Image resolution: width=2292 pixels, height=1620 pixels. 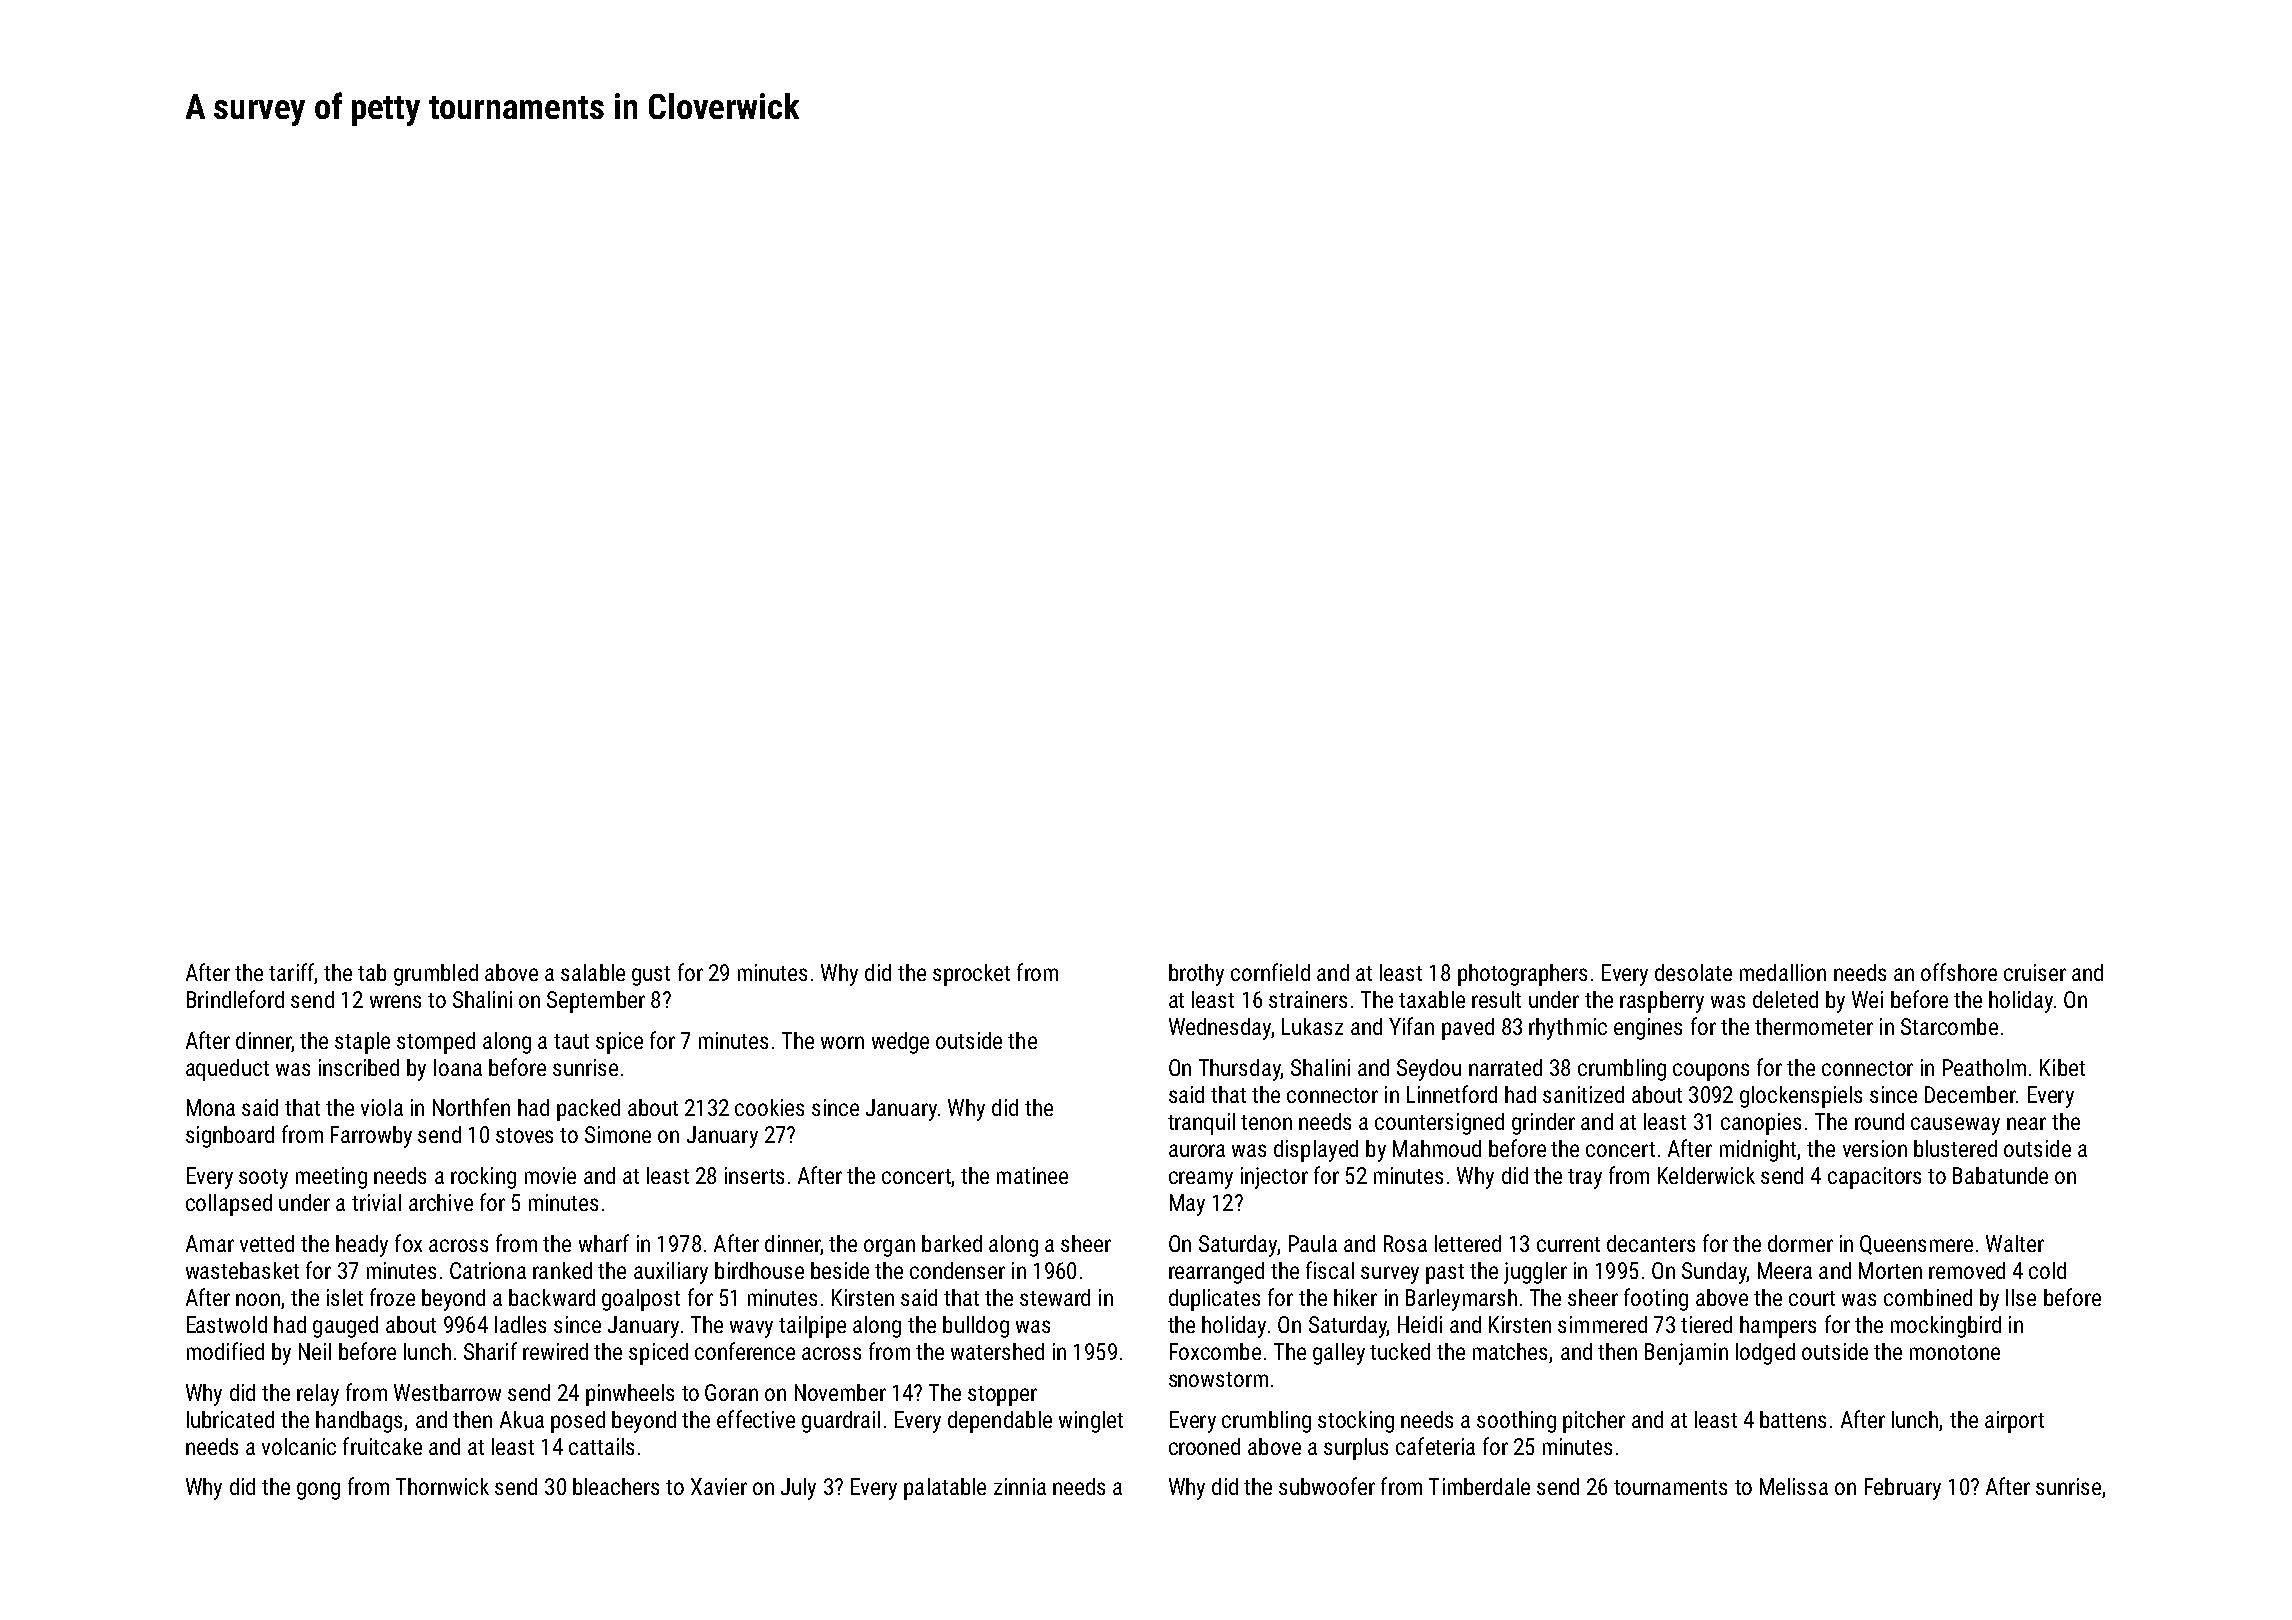 What do you see at coordinates (1955, 1352) in the screenshot?
I see `monotone` at bounding box center [1955, 1352].
